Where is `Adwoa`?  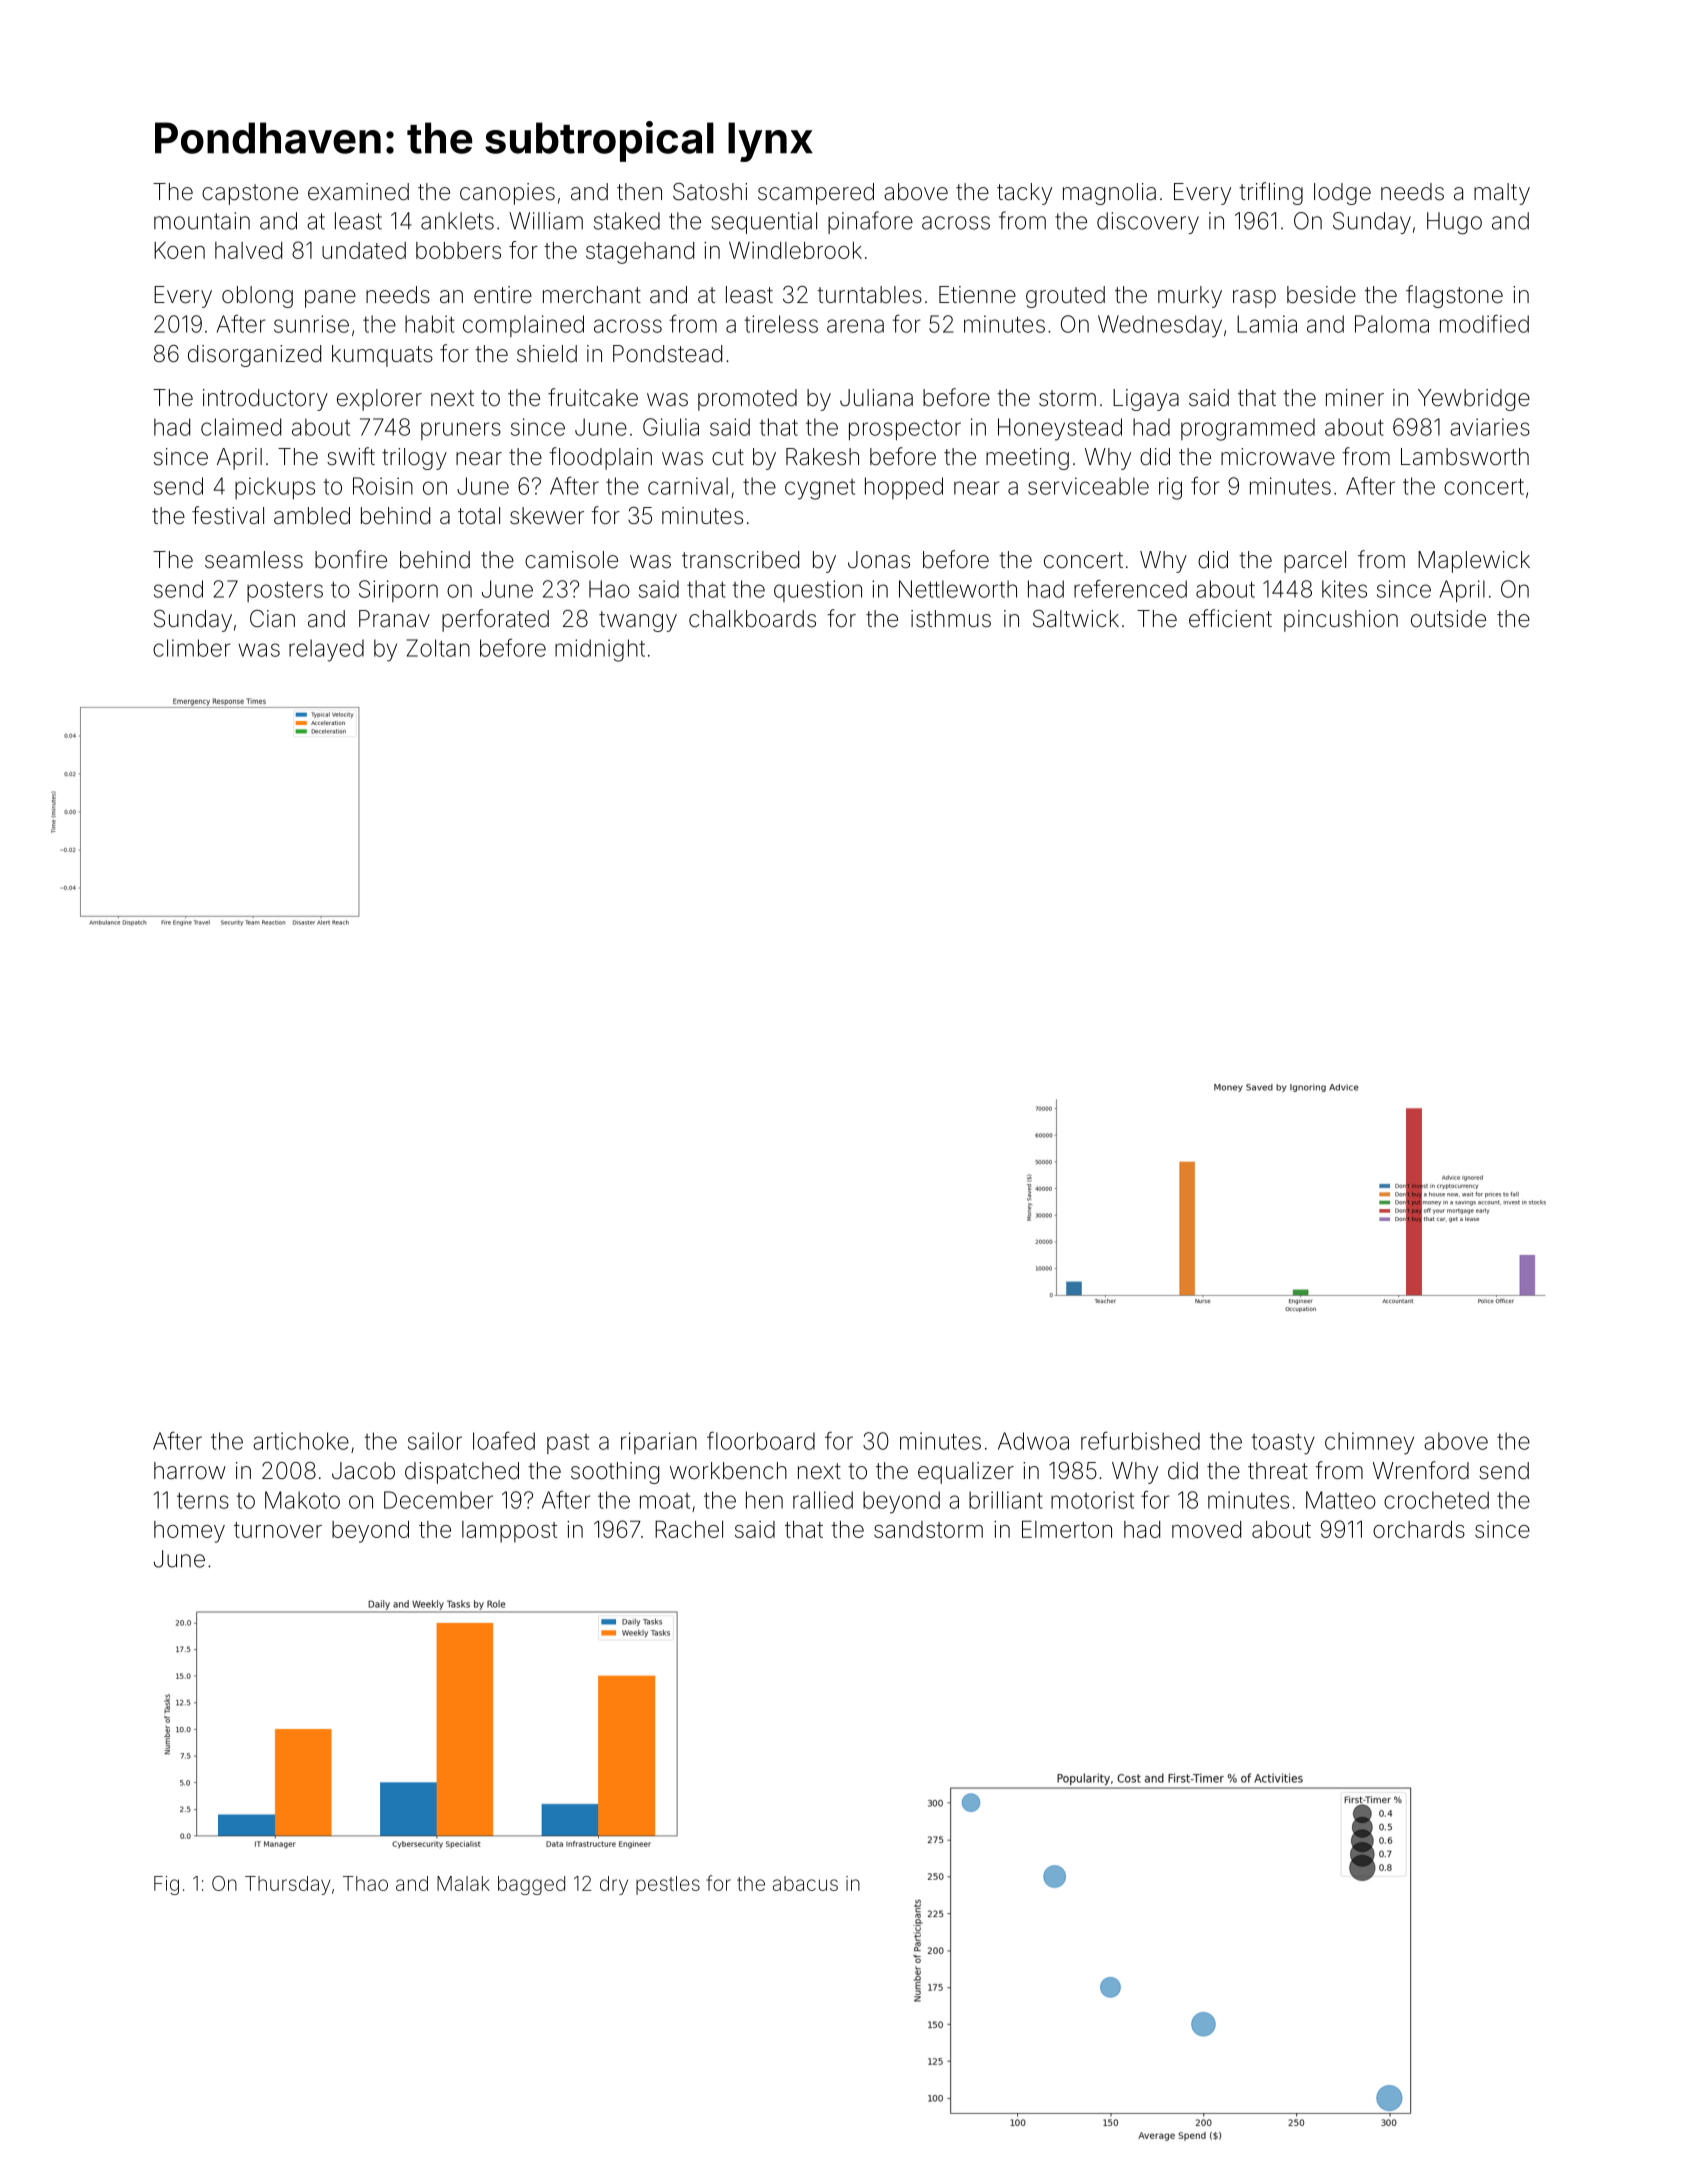
Adwoa is located at coordinates (1033, 1441).
